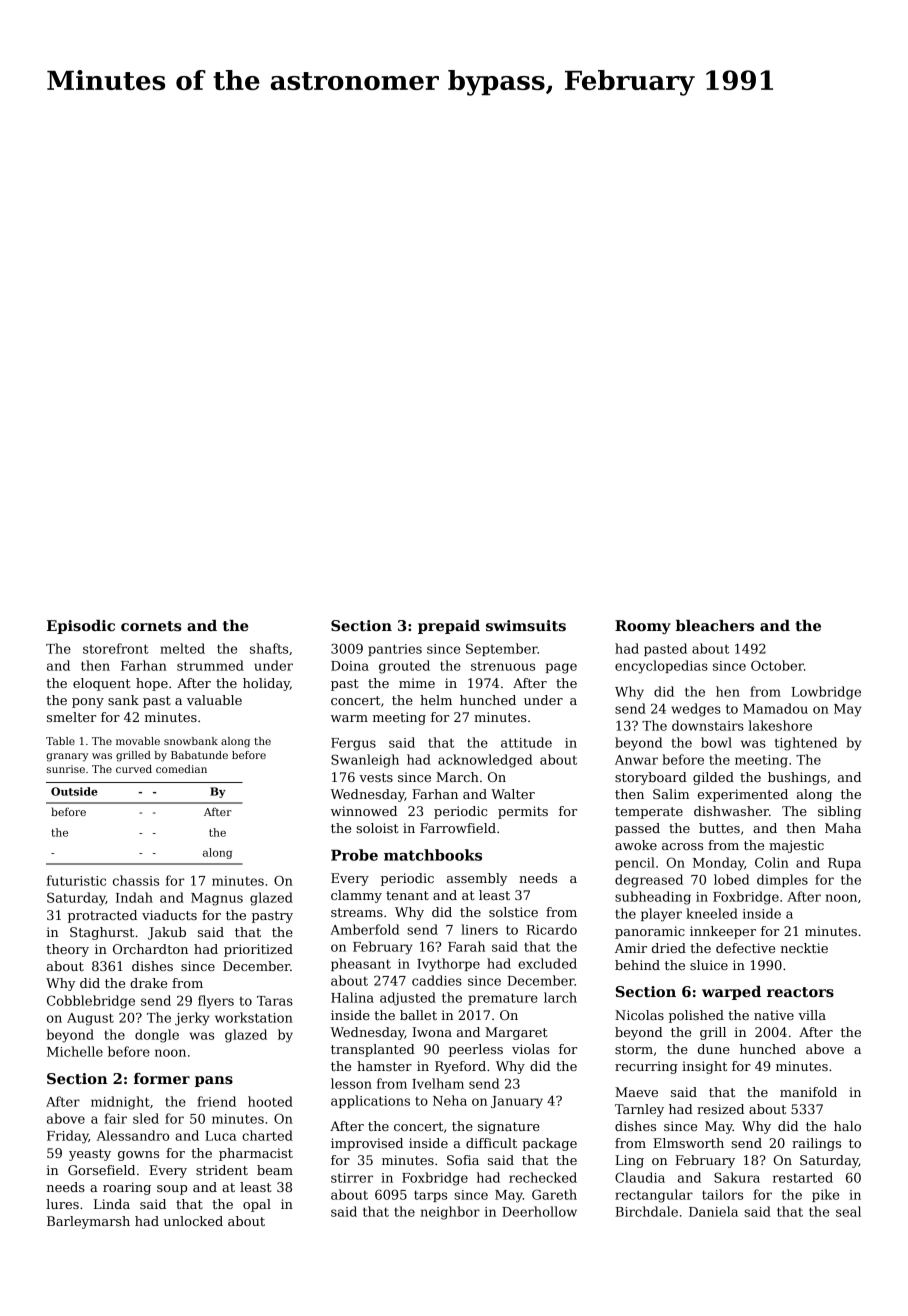 The width and height of the screenshot is (908, 1316). I want to click on Margaret, so click(516, 1033).
